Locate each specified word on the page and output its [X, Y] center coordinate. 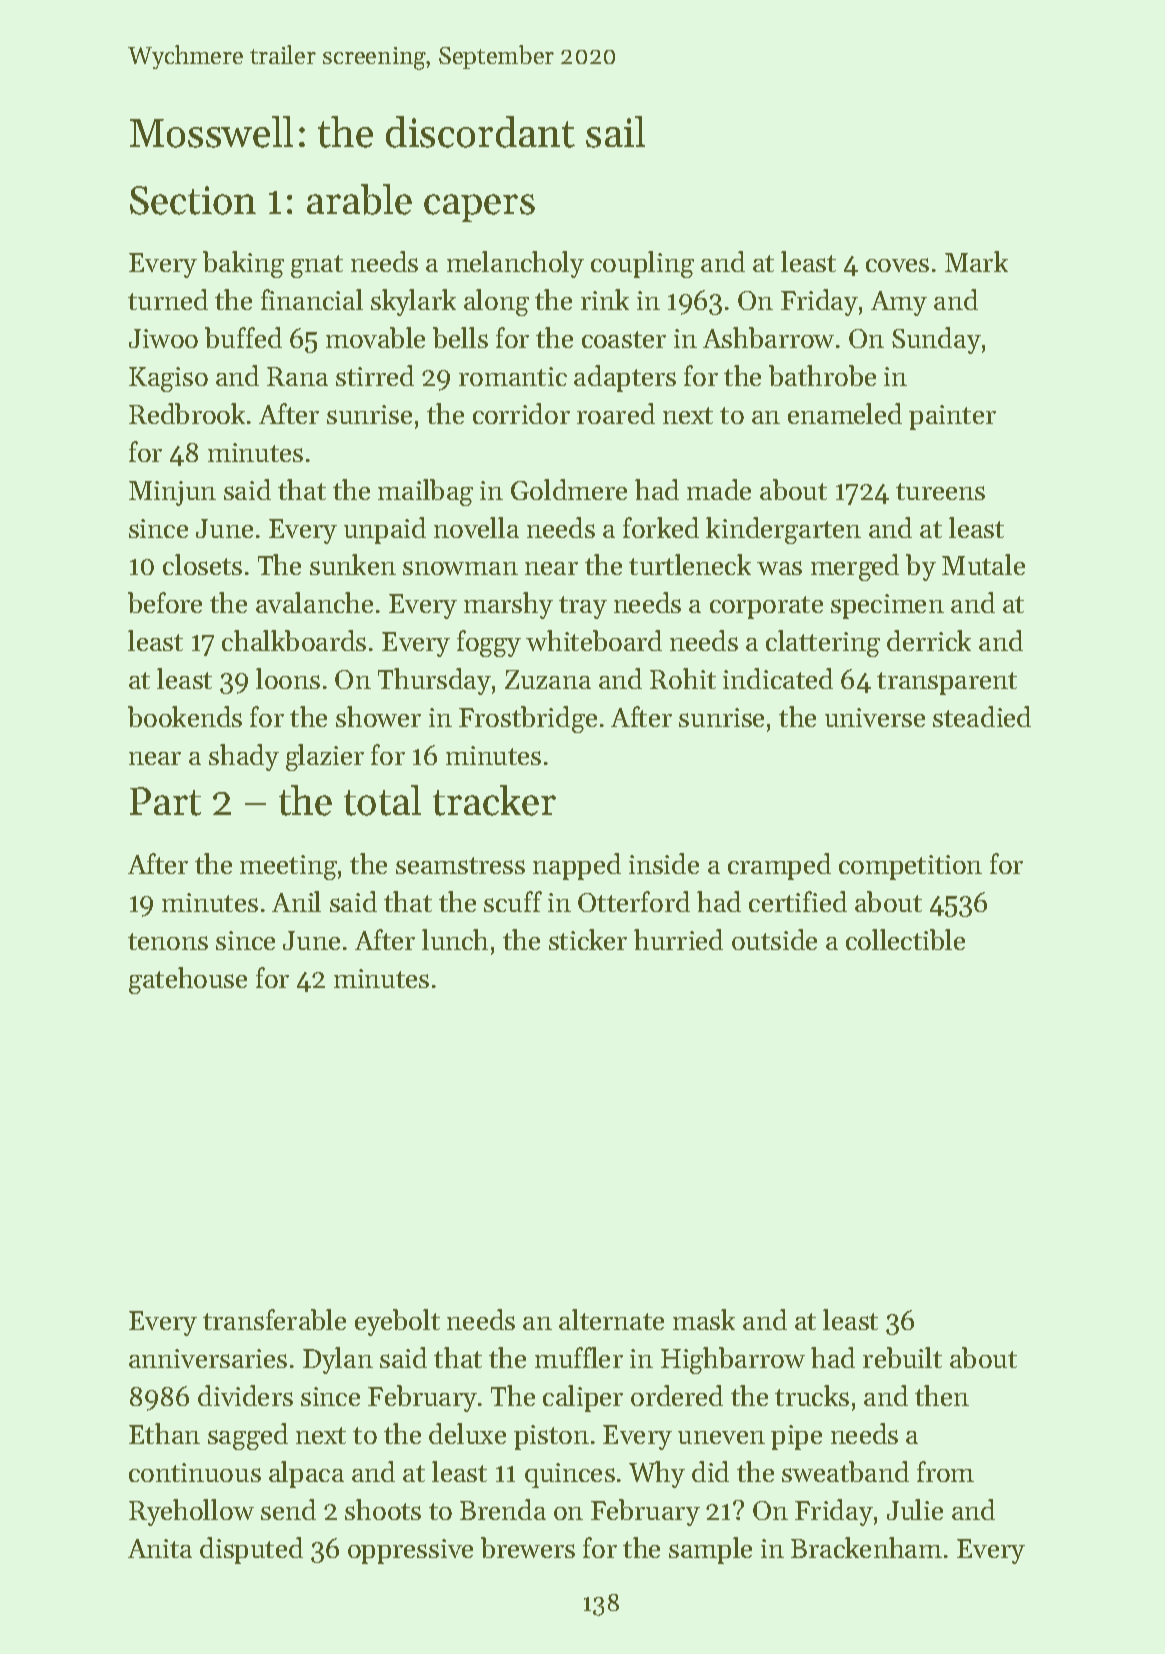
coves [897, 265]
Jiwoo [163, 338]
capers [479, 208]
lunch [455, 939]
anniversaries [208, 1358]
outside [774, 939]
